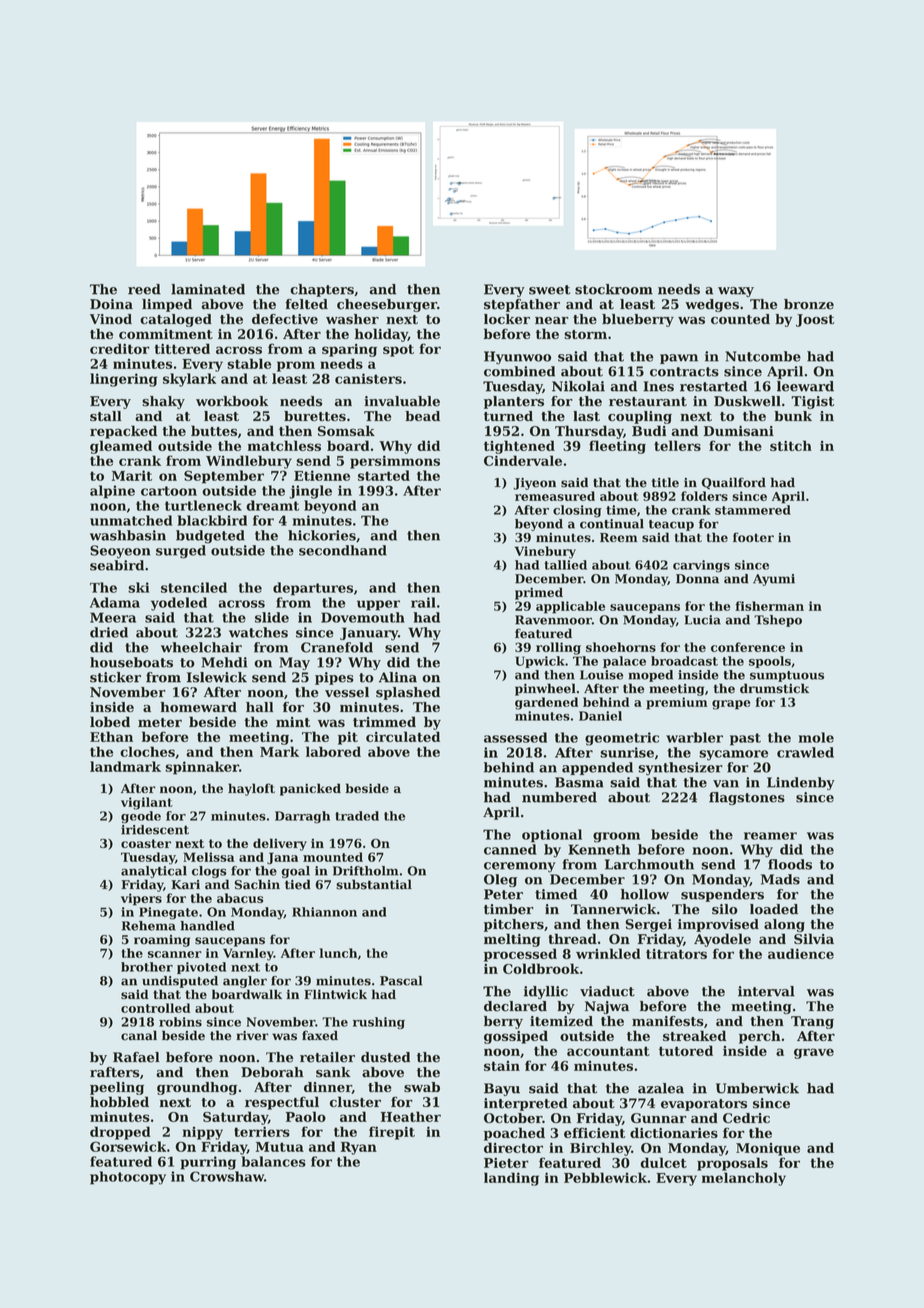  Describe the element at coordinates (509, 909) in the screenshot. I see `timber` at that location.
